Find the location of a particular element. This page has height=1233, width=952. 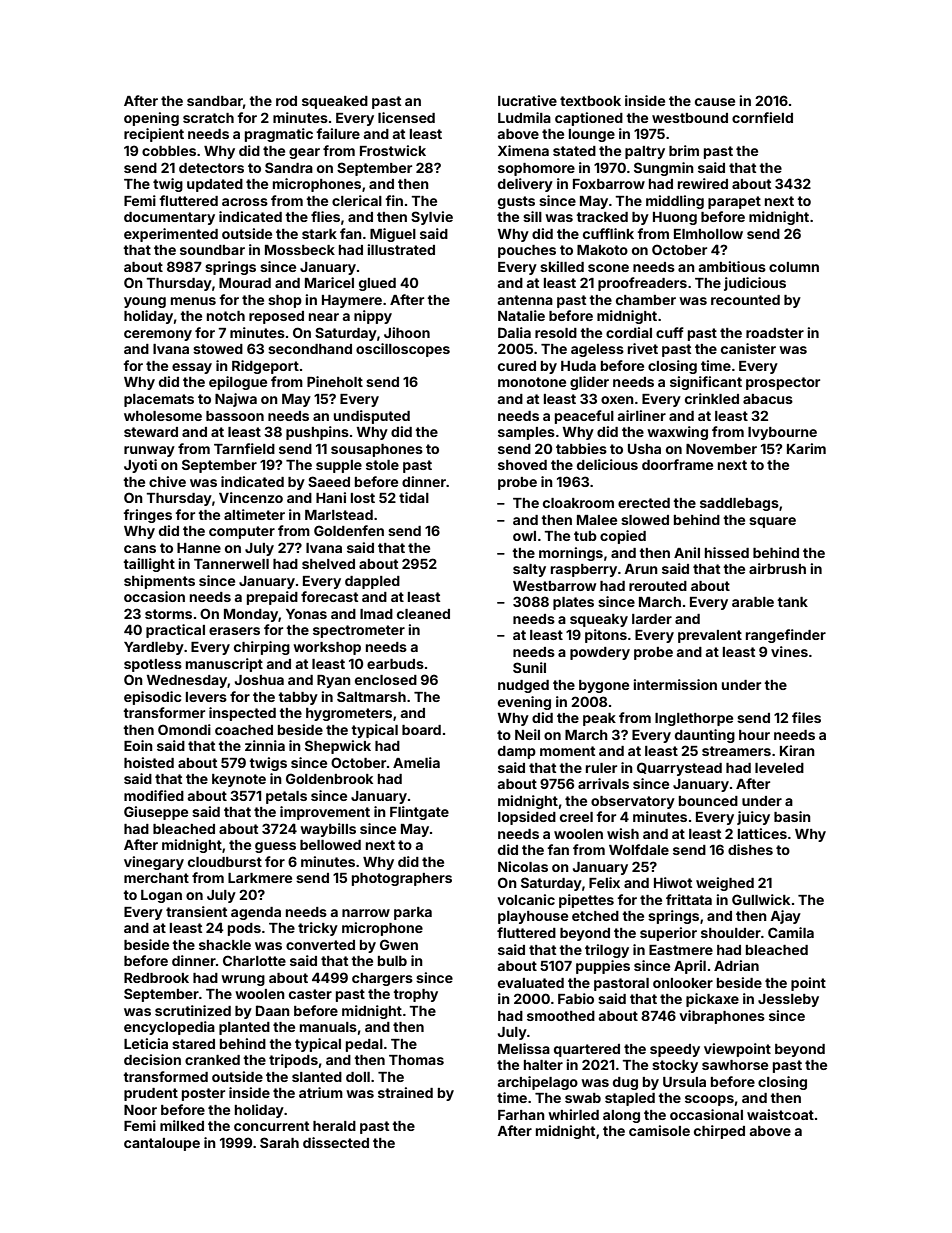

creel is located at coordinates (576, 817).
